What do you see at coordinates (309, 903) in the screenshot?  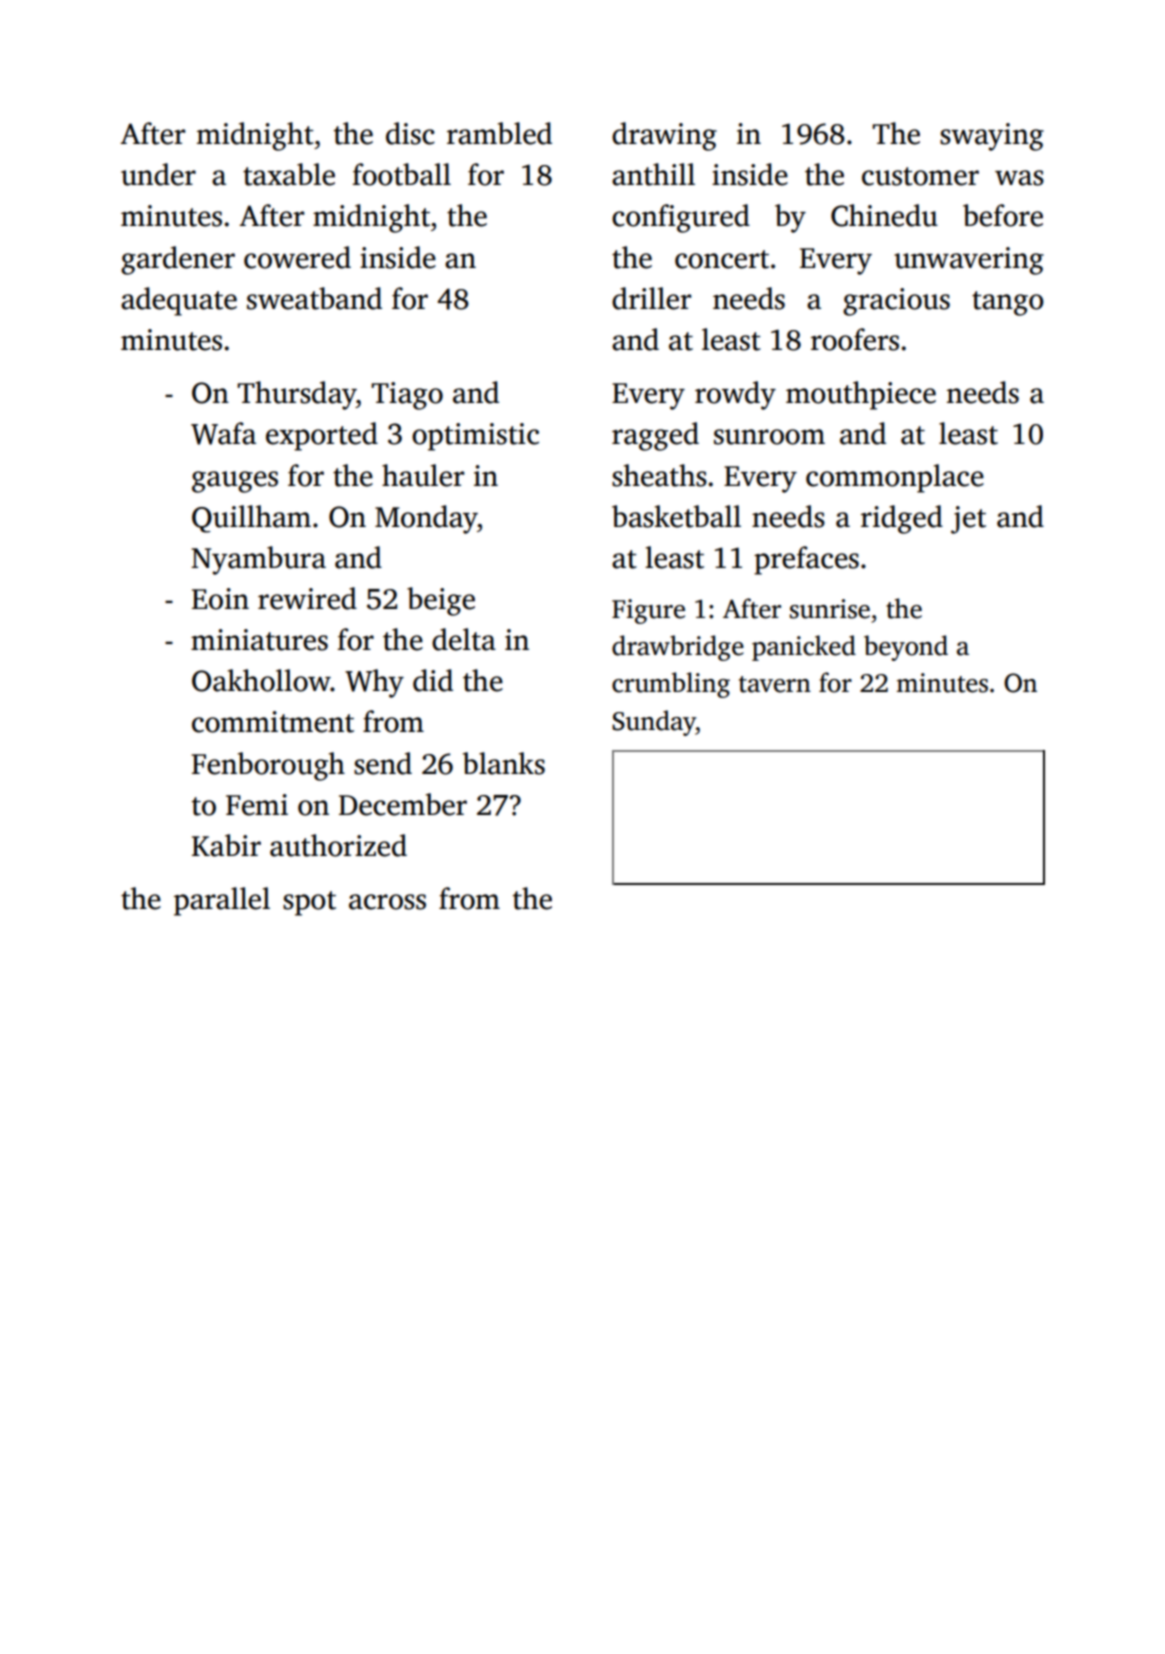 I see `spot` at bounding box center [309, 903].
